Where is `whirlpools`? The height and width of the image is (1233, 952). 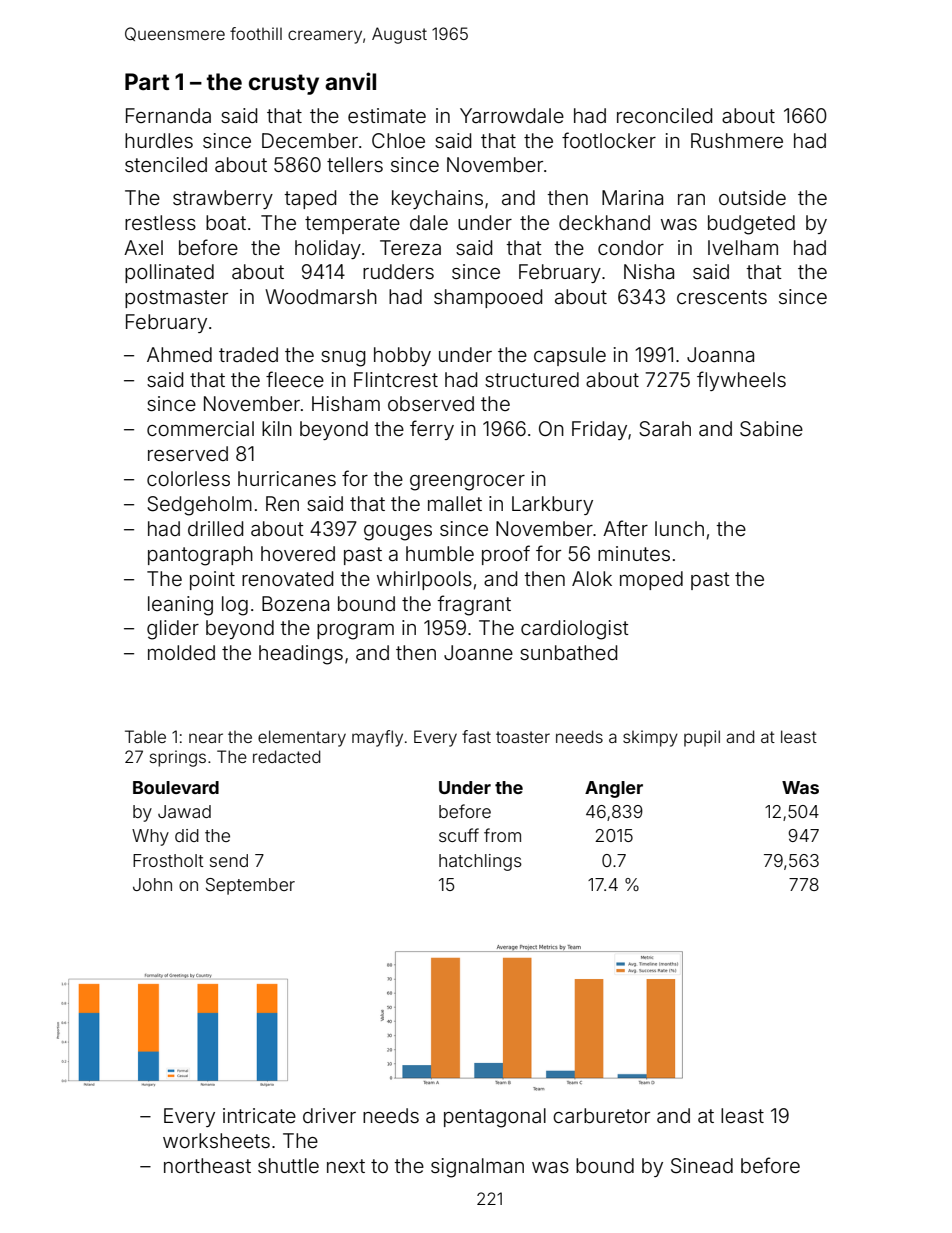 whirlpools is located at coordinates (424, 580).
